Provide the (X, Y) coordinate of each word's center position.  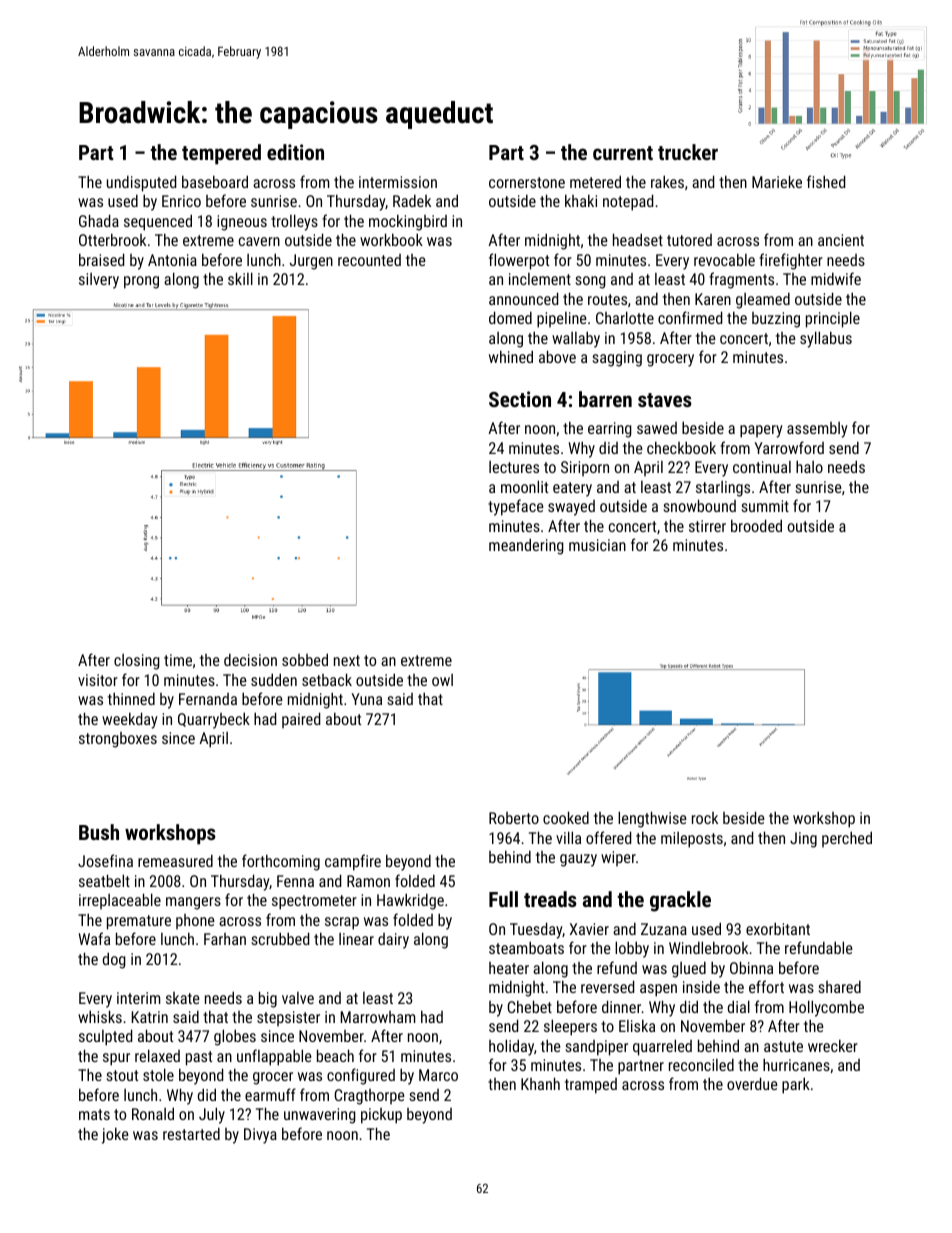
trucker (688, 152)
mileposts (692, 840)
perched (847, 839)
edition (295, 152)
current (623, 153)
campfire (353, 862)
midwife (836, 278)
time (178, 660)
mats (94, 1114)
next (347, 660)
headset (638, 239)
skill (240, 278)
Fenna (295, 881)
